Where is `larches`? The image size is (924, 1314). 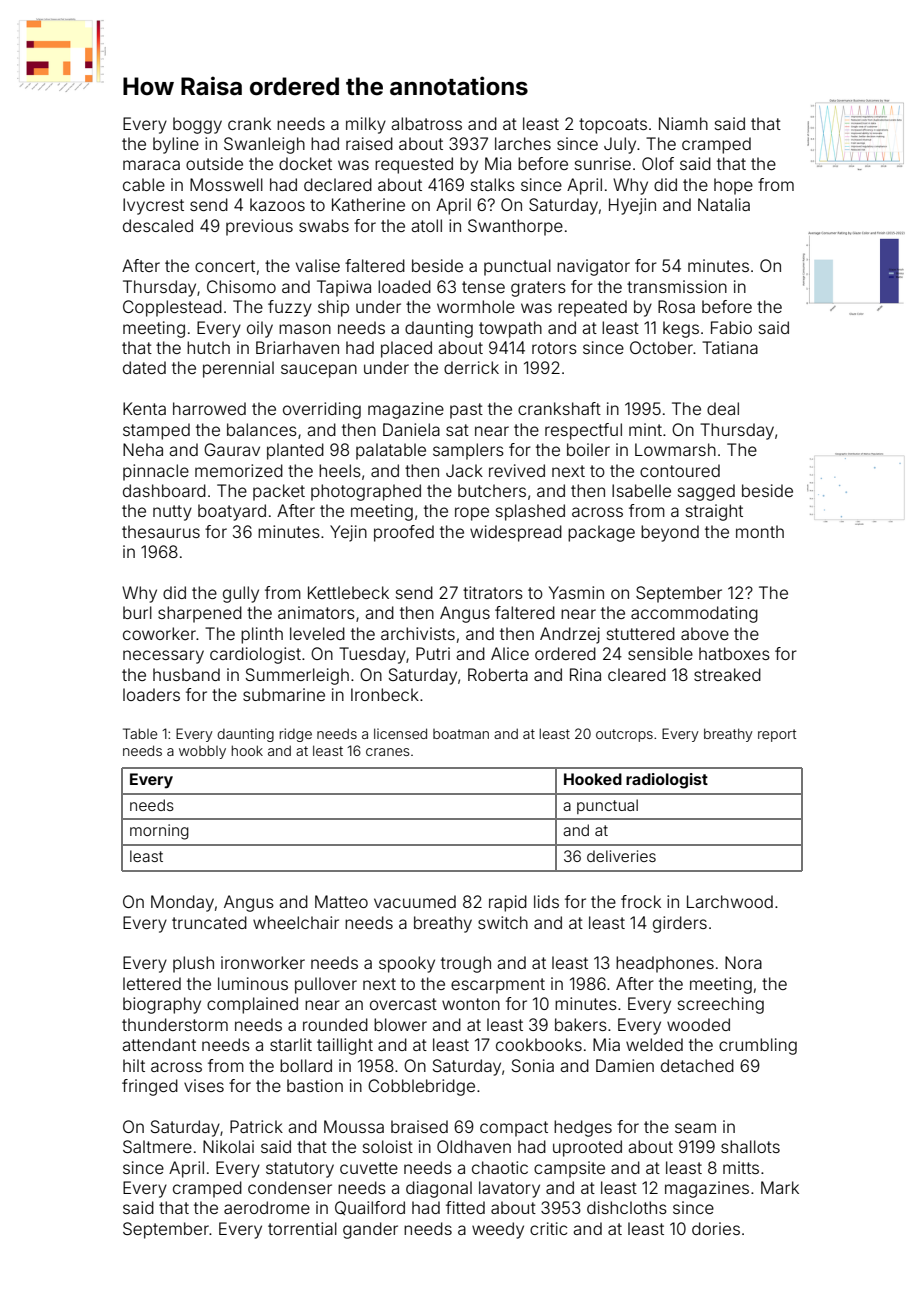
larches is located at coordinates (523, 143).
